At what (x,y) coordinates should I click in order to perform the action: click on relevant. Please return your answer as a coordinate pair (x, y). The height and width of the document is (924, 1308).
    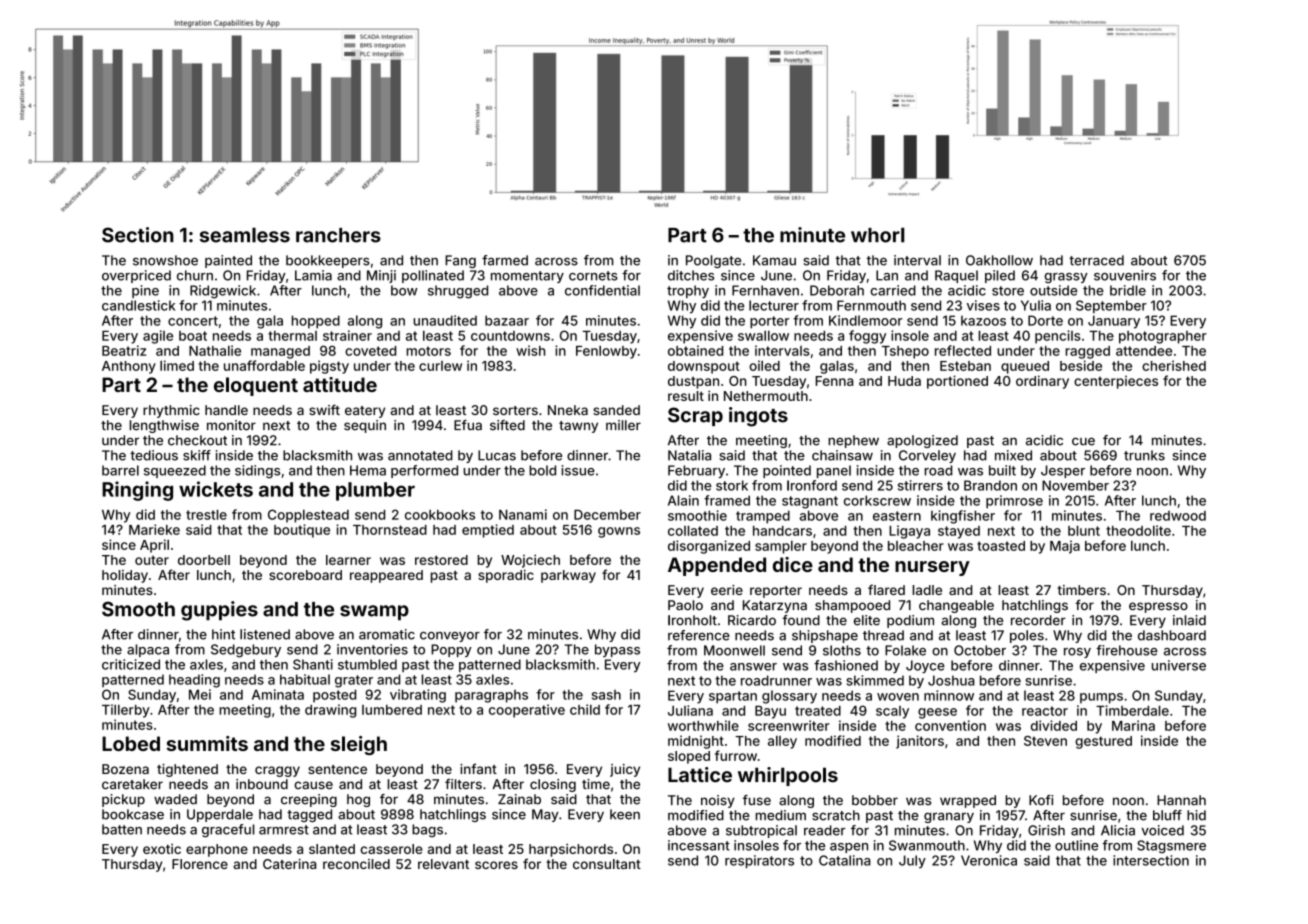
    Looking at the image, I should click on (443, 864).
